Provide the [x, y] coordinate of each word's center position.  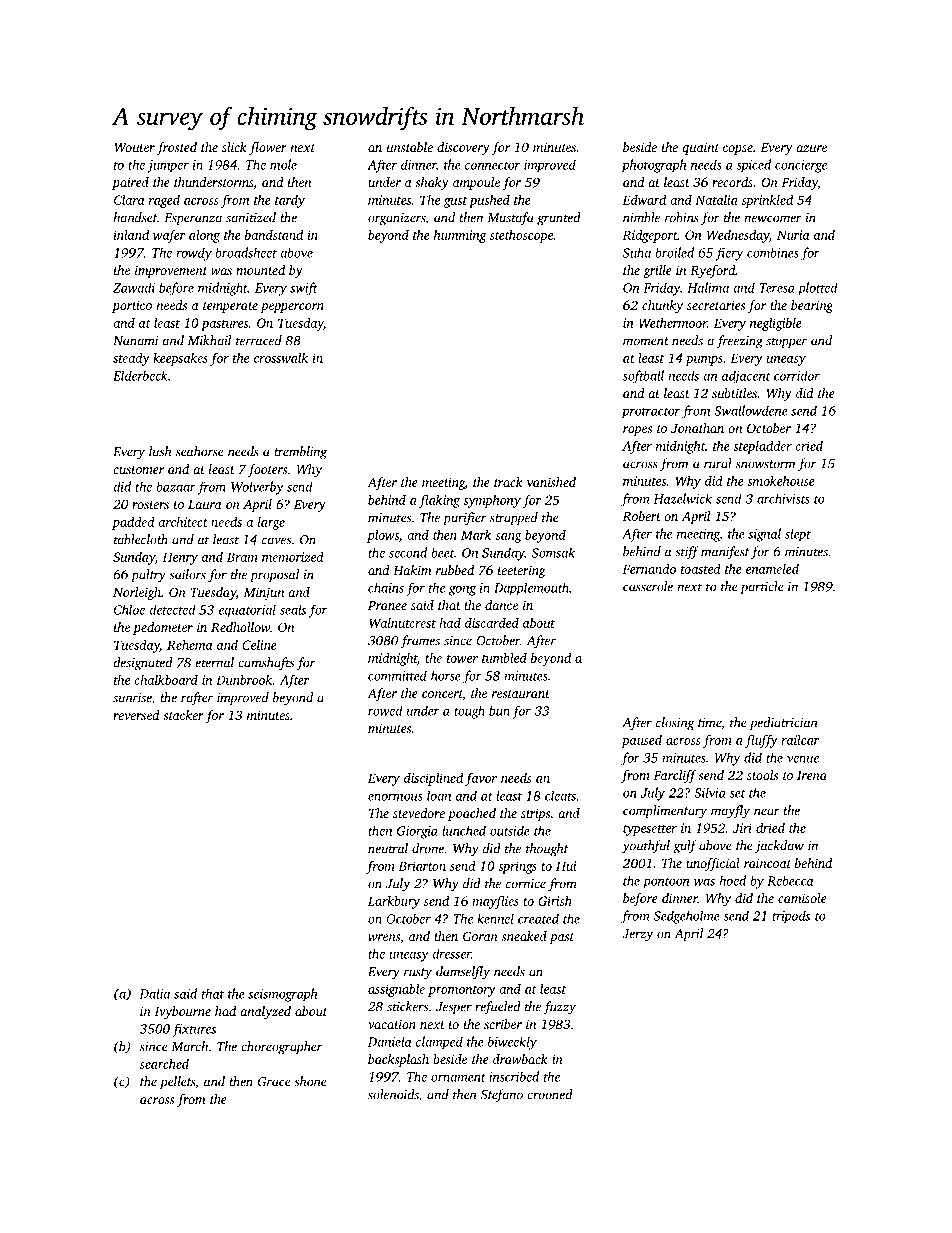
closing [675, 724]
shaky [432, 183]
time [709, 723]
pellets [177, 1082]
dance [501, 605]
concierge [801, 166]
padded [133, 523]
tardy [290, 201]
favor [481, 779]
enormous [395, 797]
